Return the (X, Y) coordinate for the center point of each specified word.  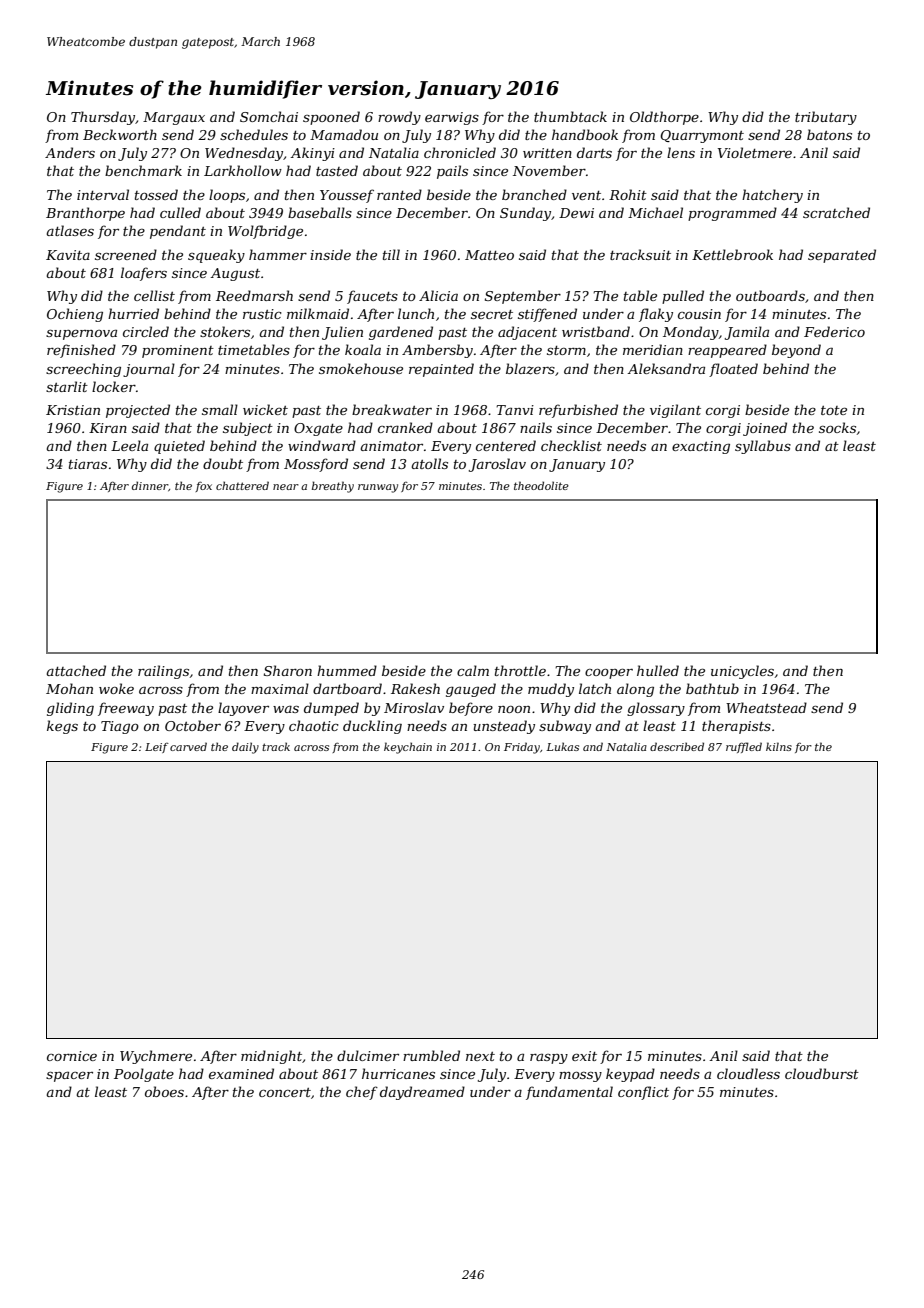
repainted (441, 370)
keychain (408, 748)
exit (584, 1056)
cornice (72, 1056)
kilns (779, 746)
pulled (683, 297)
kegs (62, 727)
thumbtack (570, 116)
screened (126, 254)
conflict (643, 1093)
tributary (826, 118)
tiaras (88, 464)
